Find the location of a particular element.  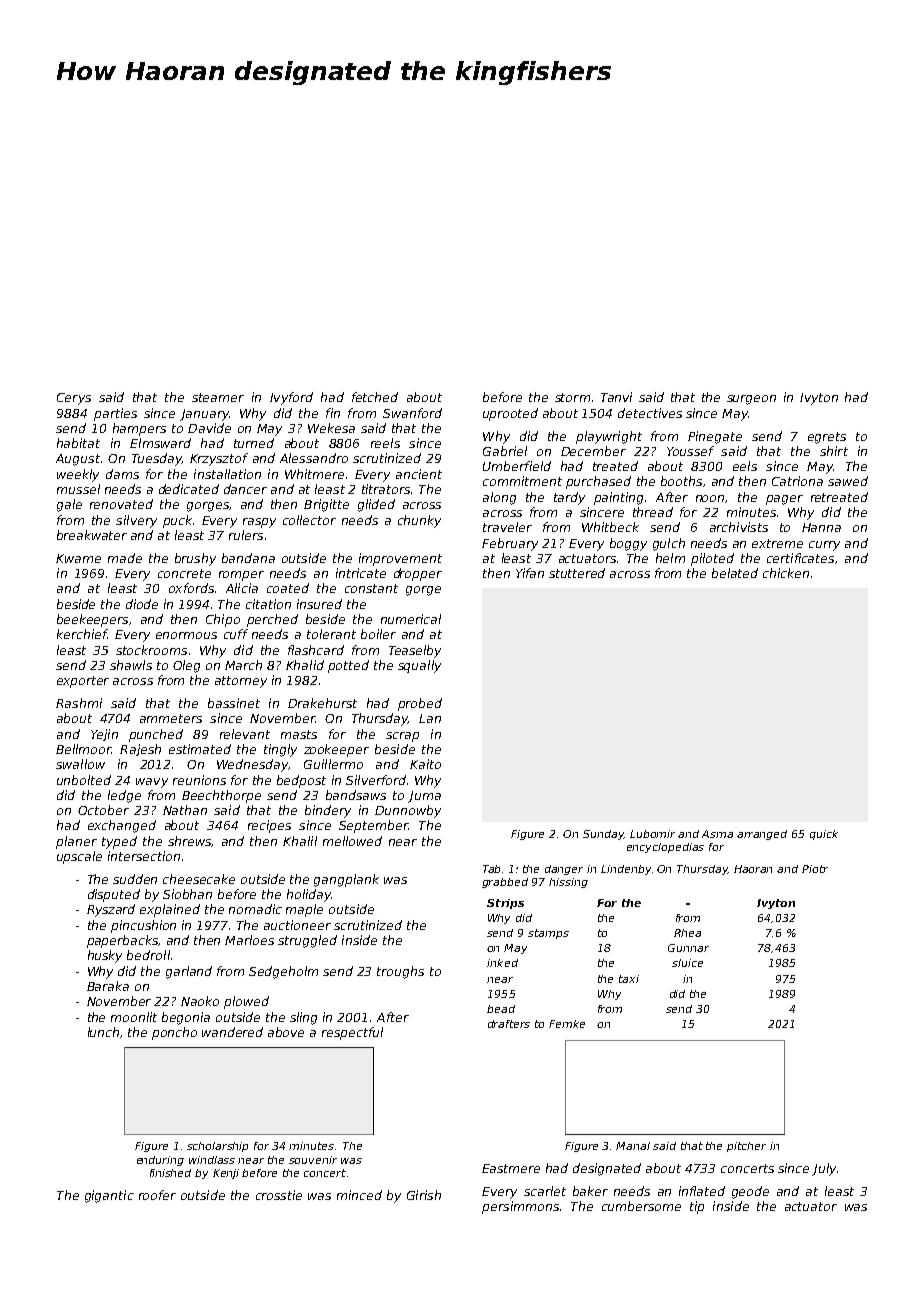

belated is located at coordinates (735, 573).
